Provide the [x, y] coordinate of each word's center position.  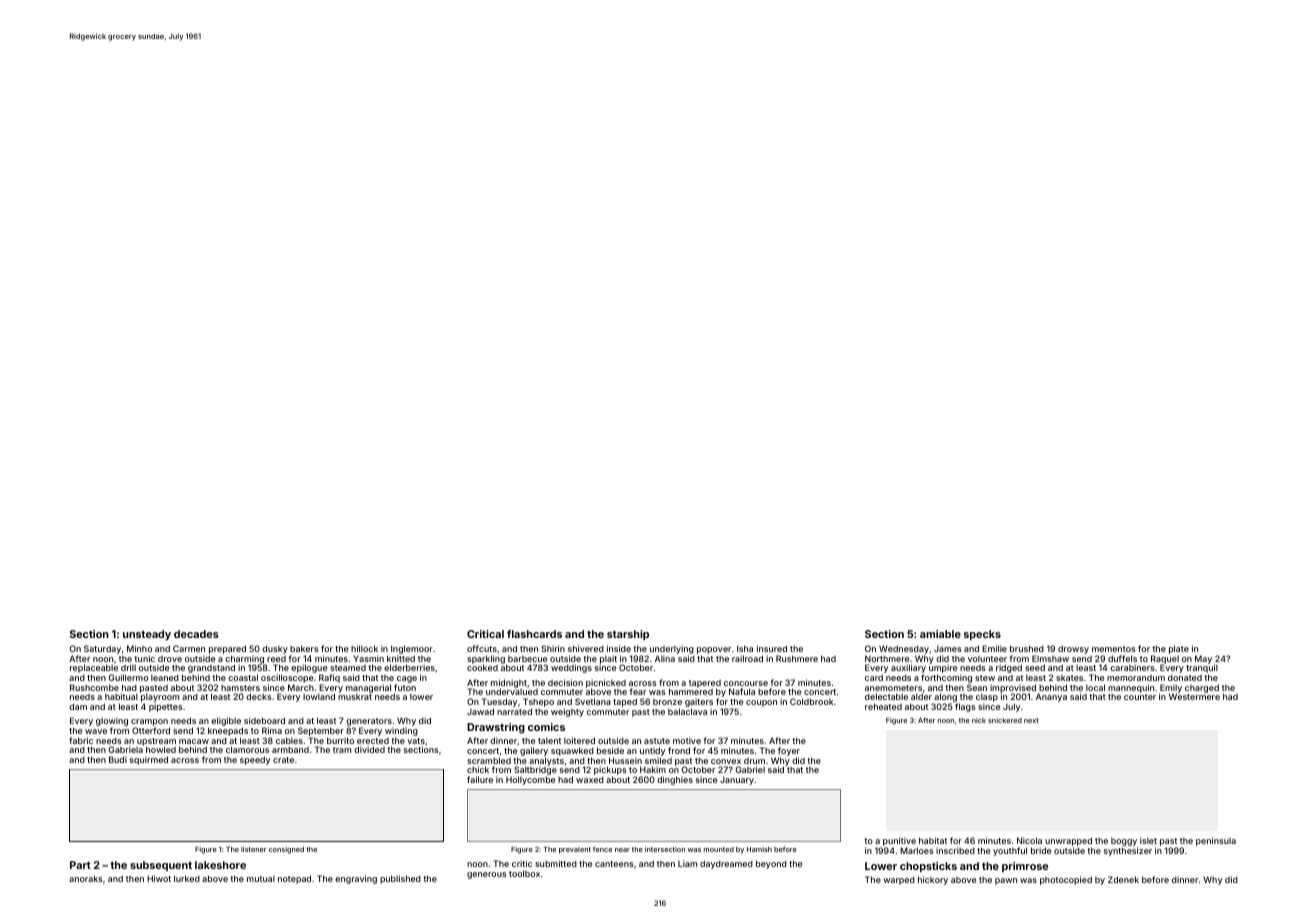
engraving [356, 879]
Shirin [553, 648]
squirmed [149, 760]
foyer [789, 751]
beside [610, 750]
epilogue [309, 668]
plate [1179, 649]
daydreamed [726, 864]
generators [369, 722]
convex [726, 761]
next [1031, 720]
